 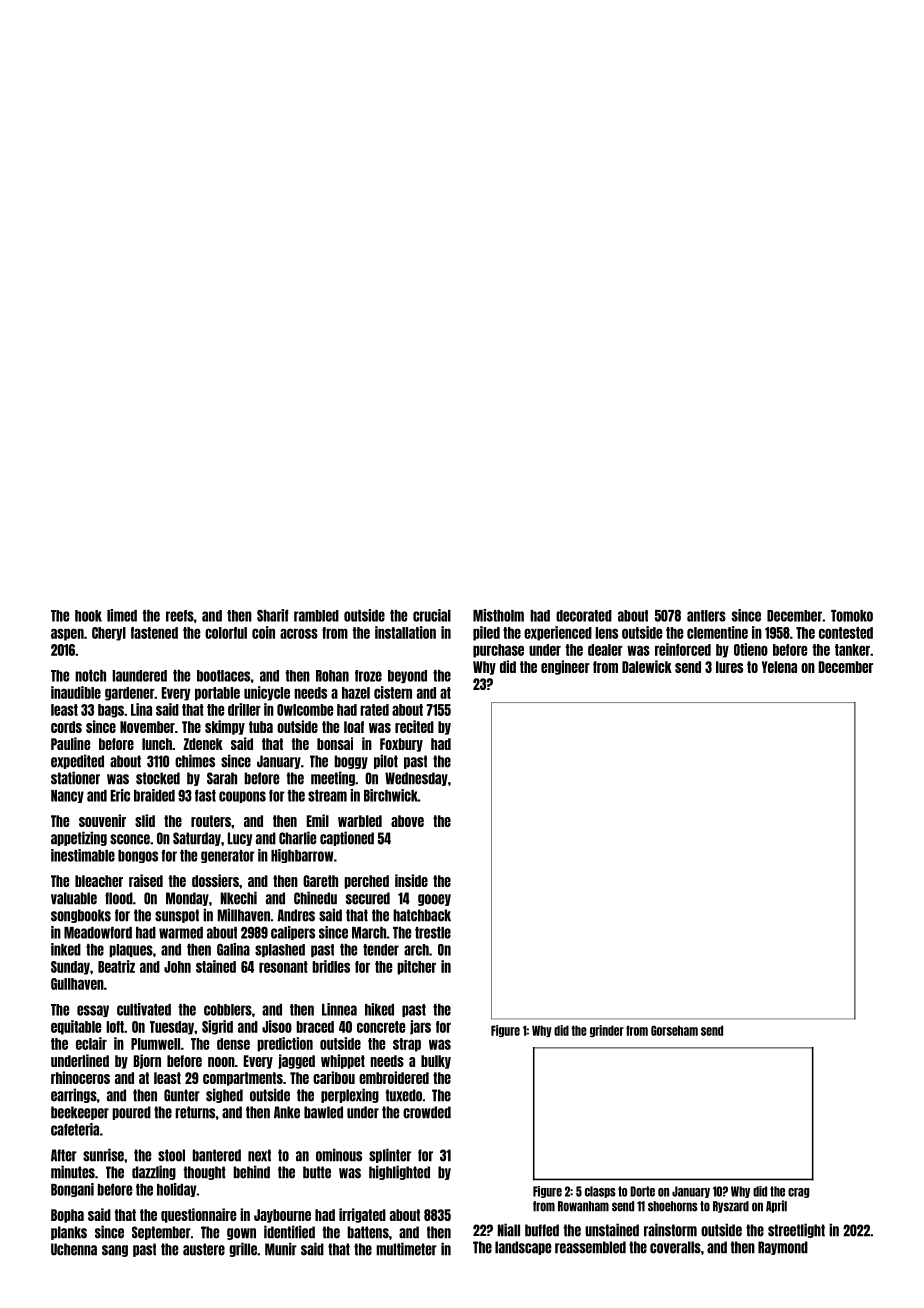 I want to click on battens, so click(x=368, y=1232).
